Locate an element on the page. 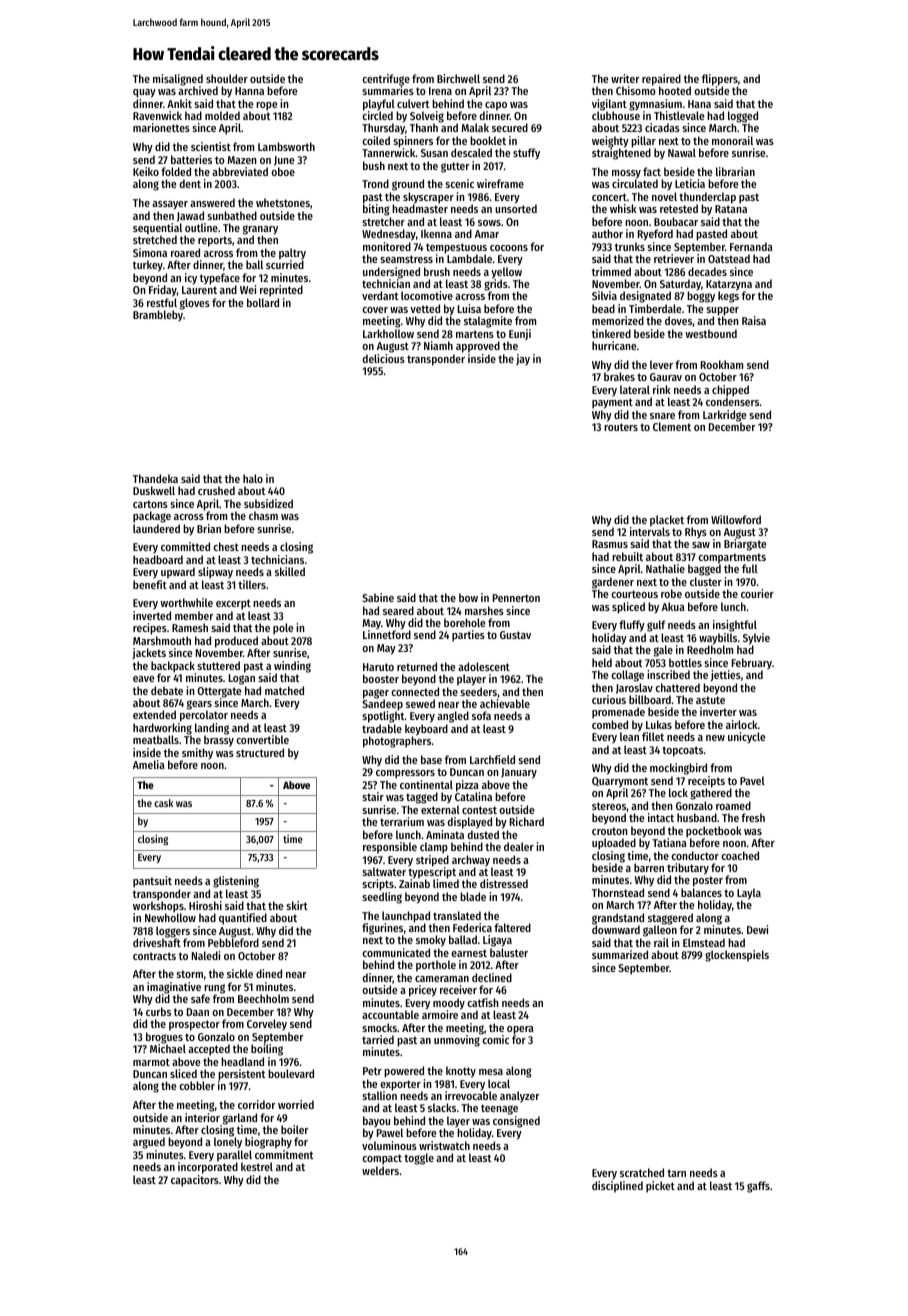  quay is located at coordinates (144, 93).
